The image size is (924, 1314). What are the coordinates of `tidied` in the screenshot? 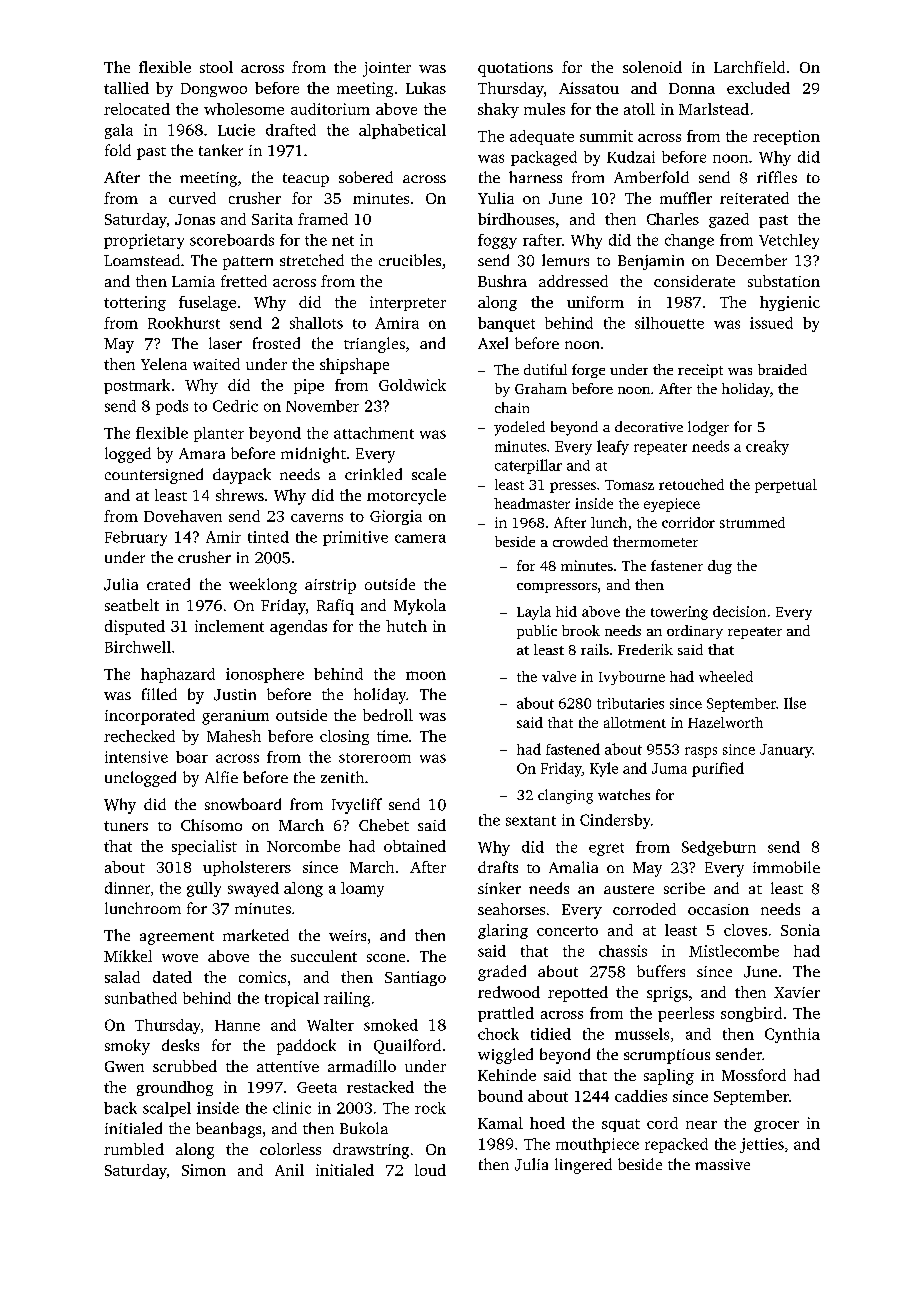 It's located at (551, 1034).
